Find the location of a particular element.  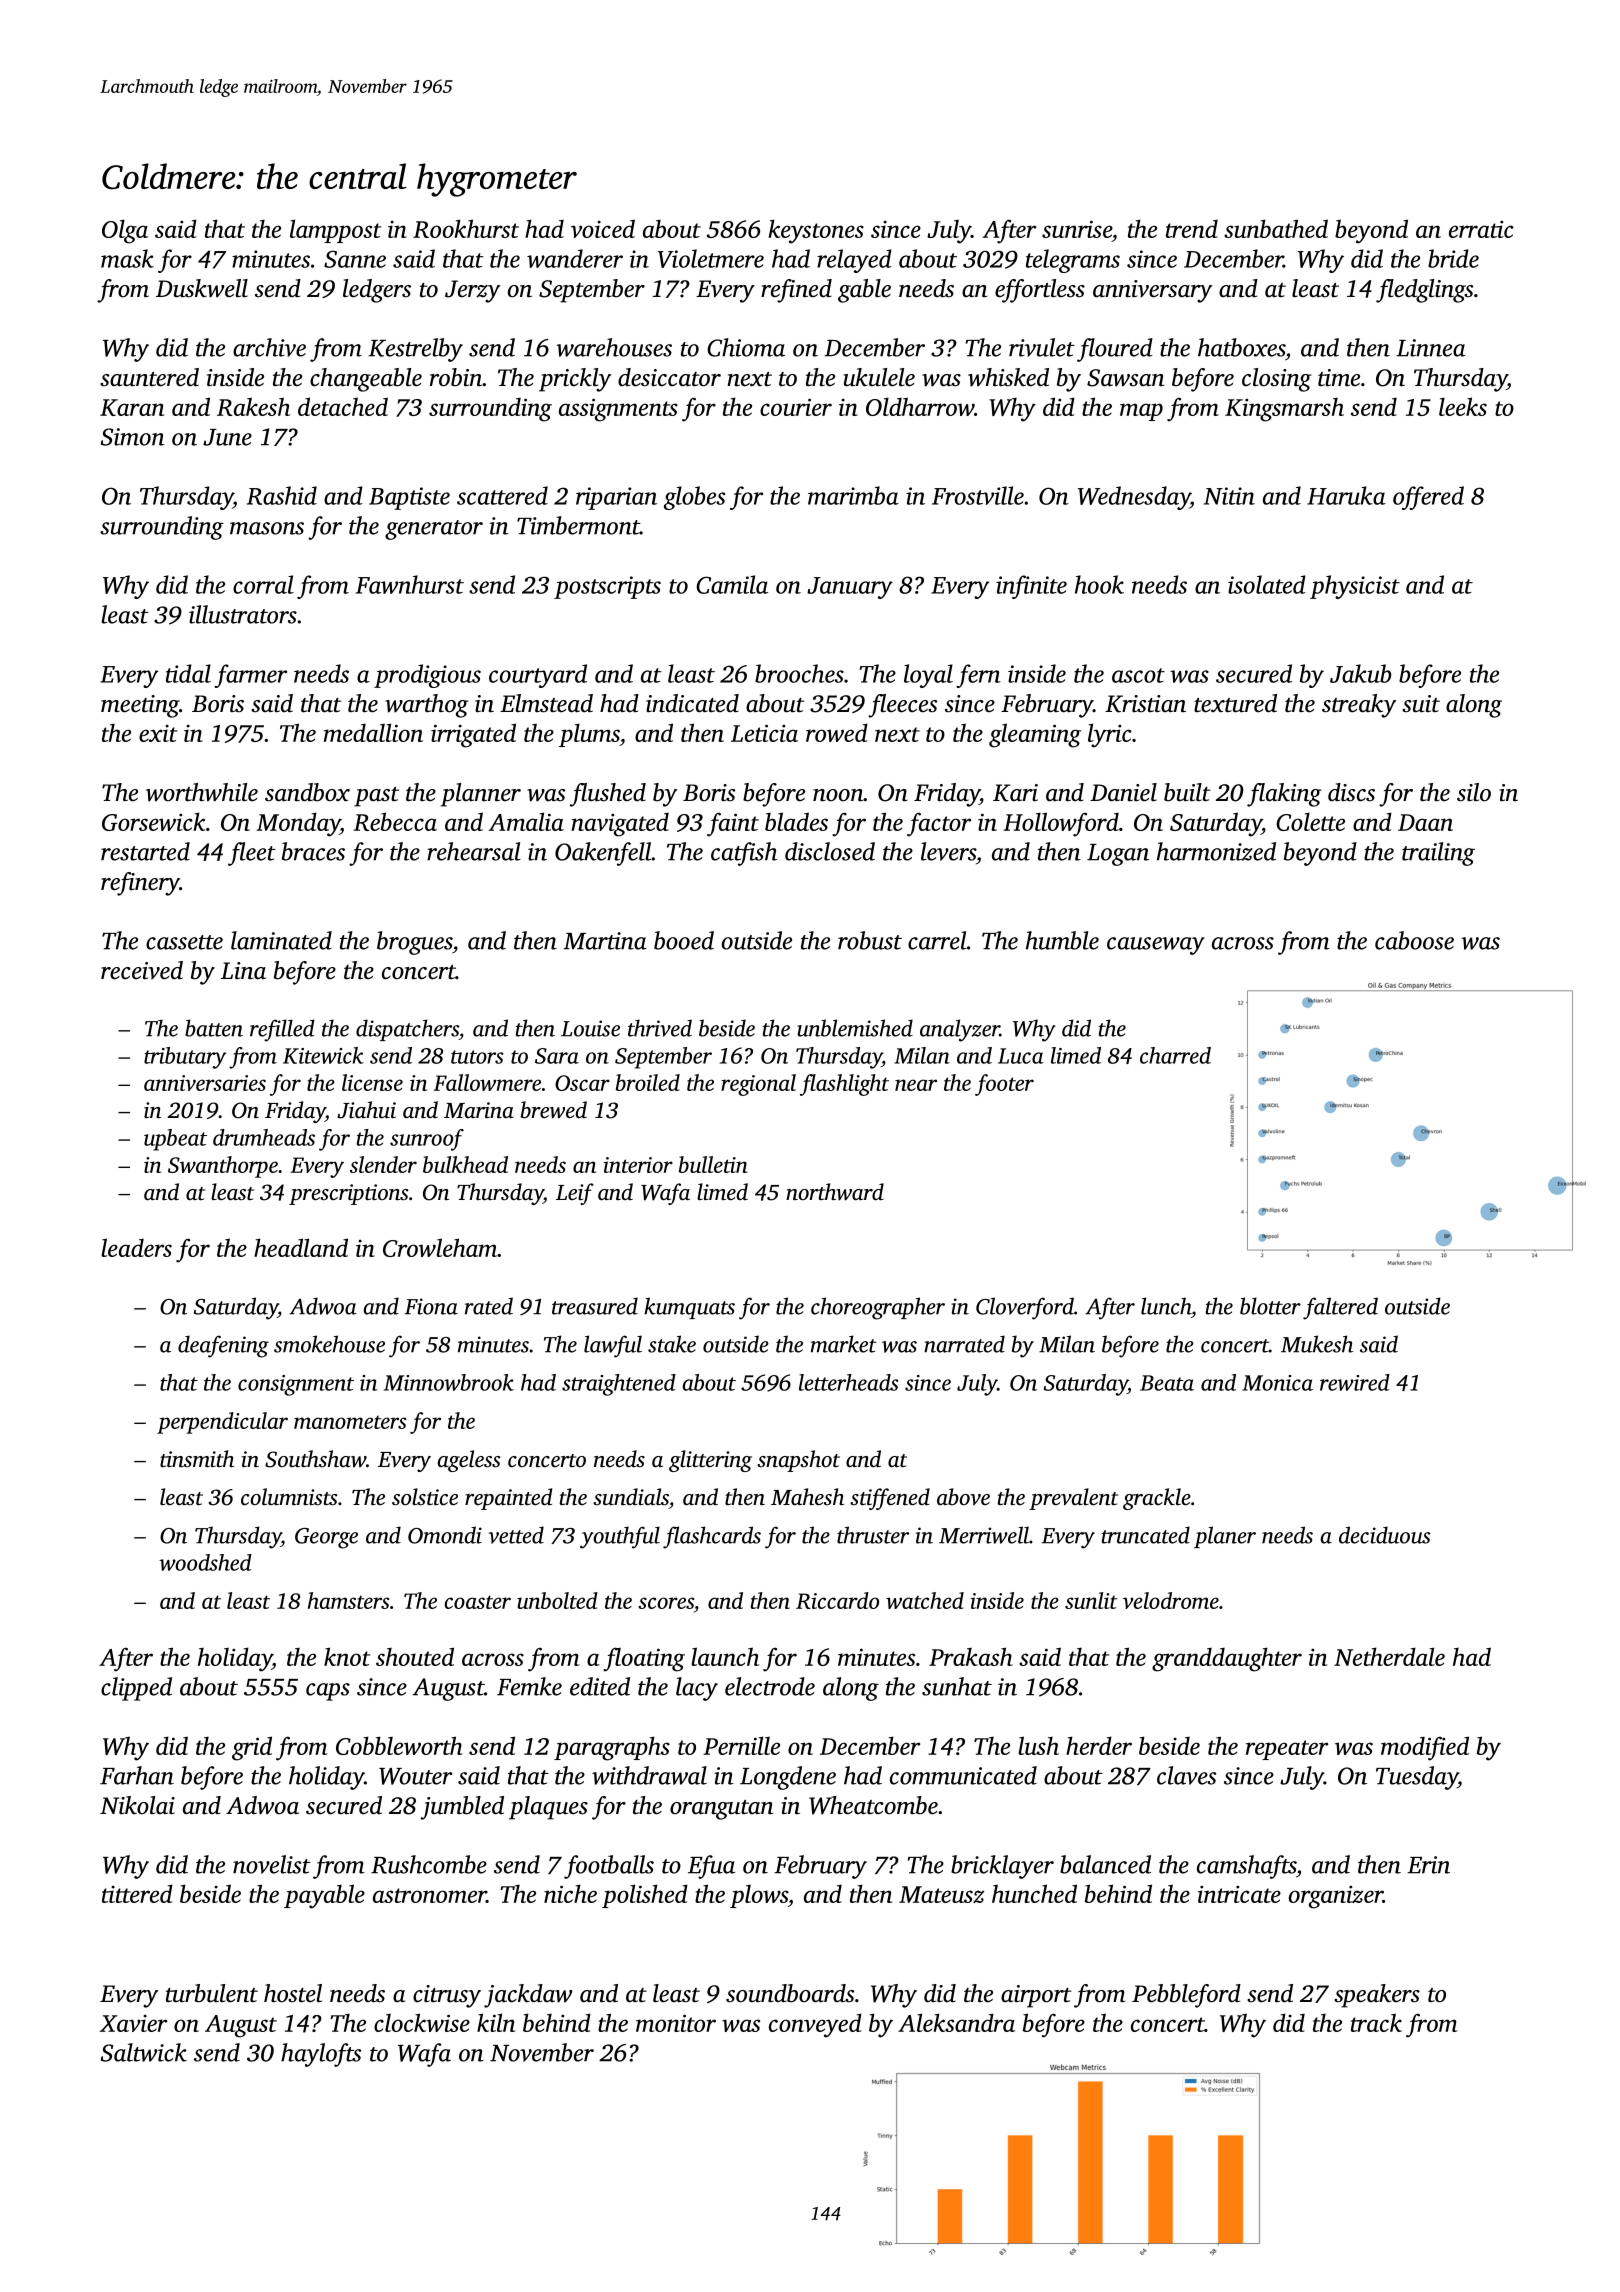

smokehouse is located at coordinates (329, 1344).
